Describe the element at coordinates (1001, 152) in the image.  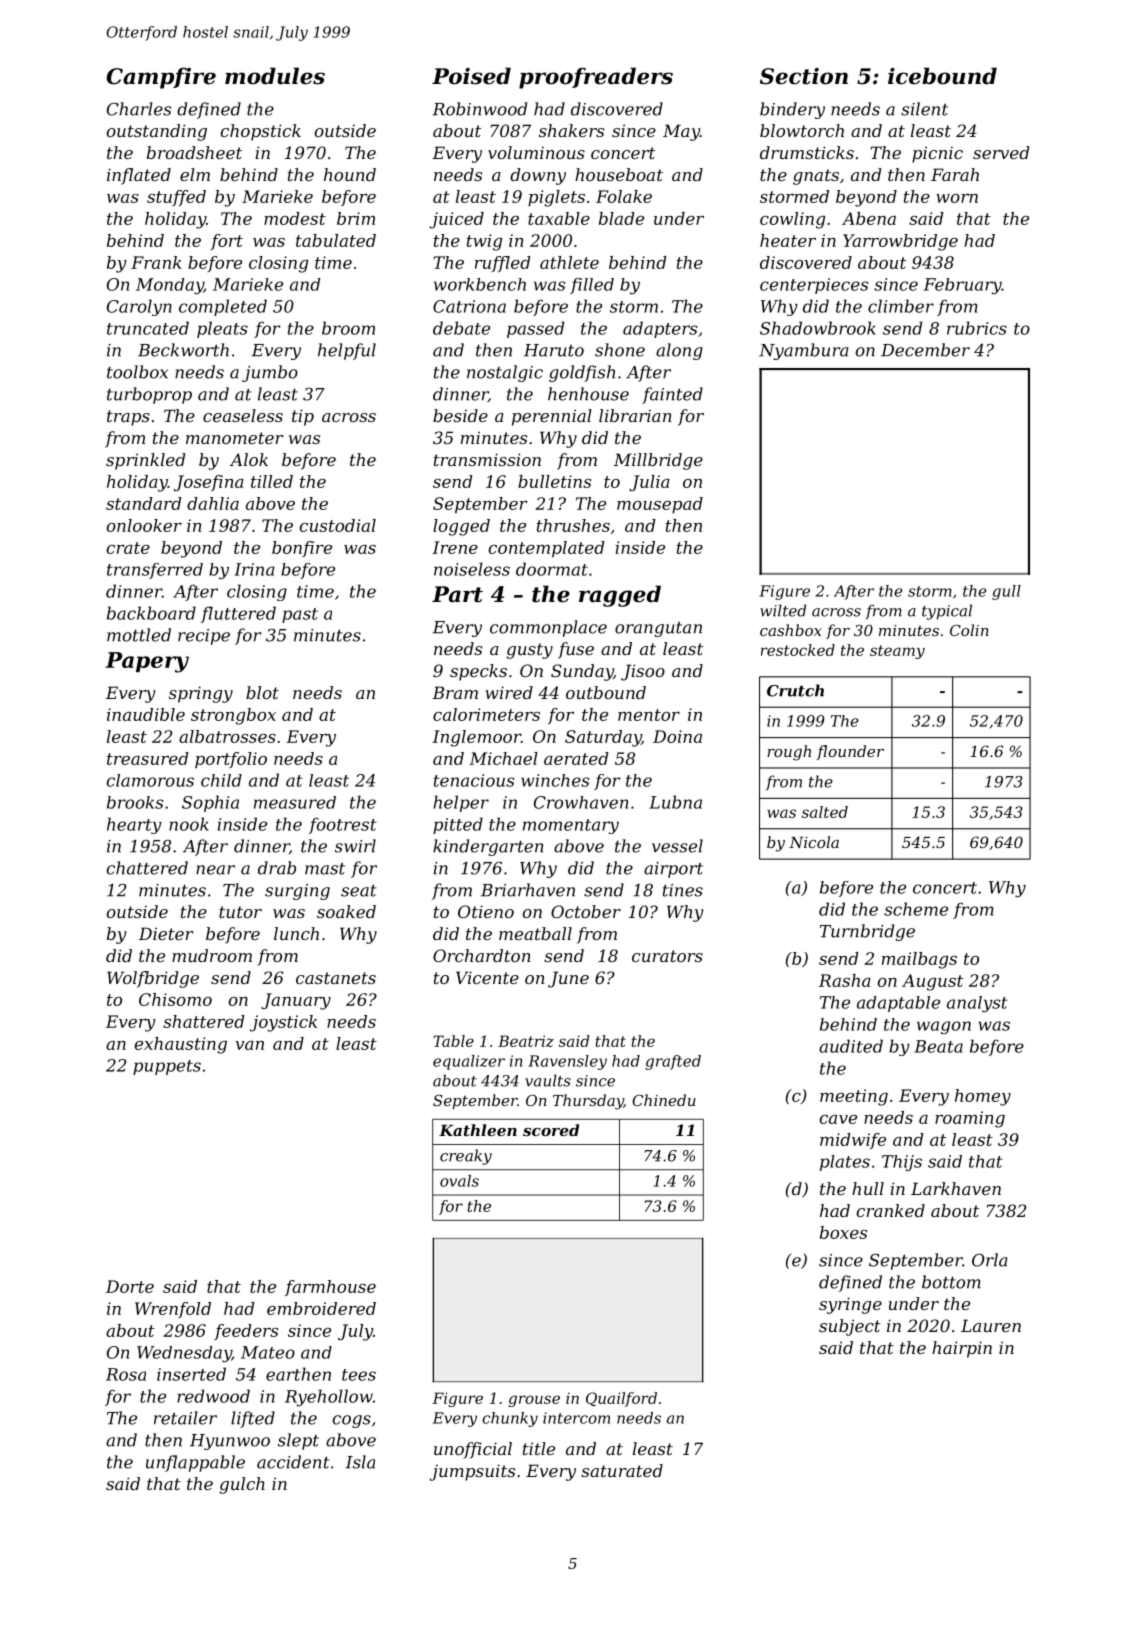
I see `served` at that location.
